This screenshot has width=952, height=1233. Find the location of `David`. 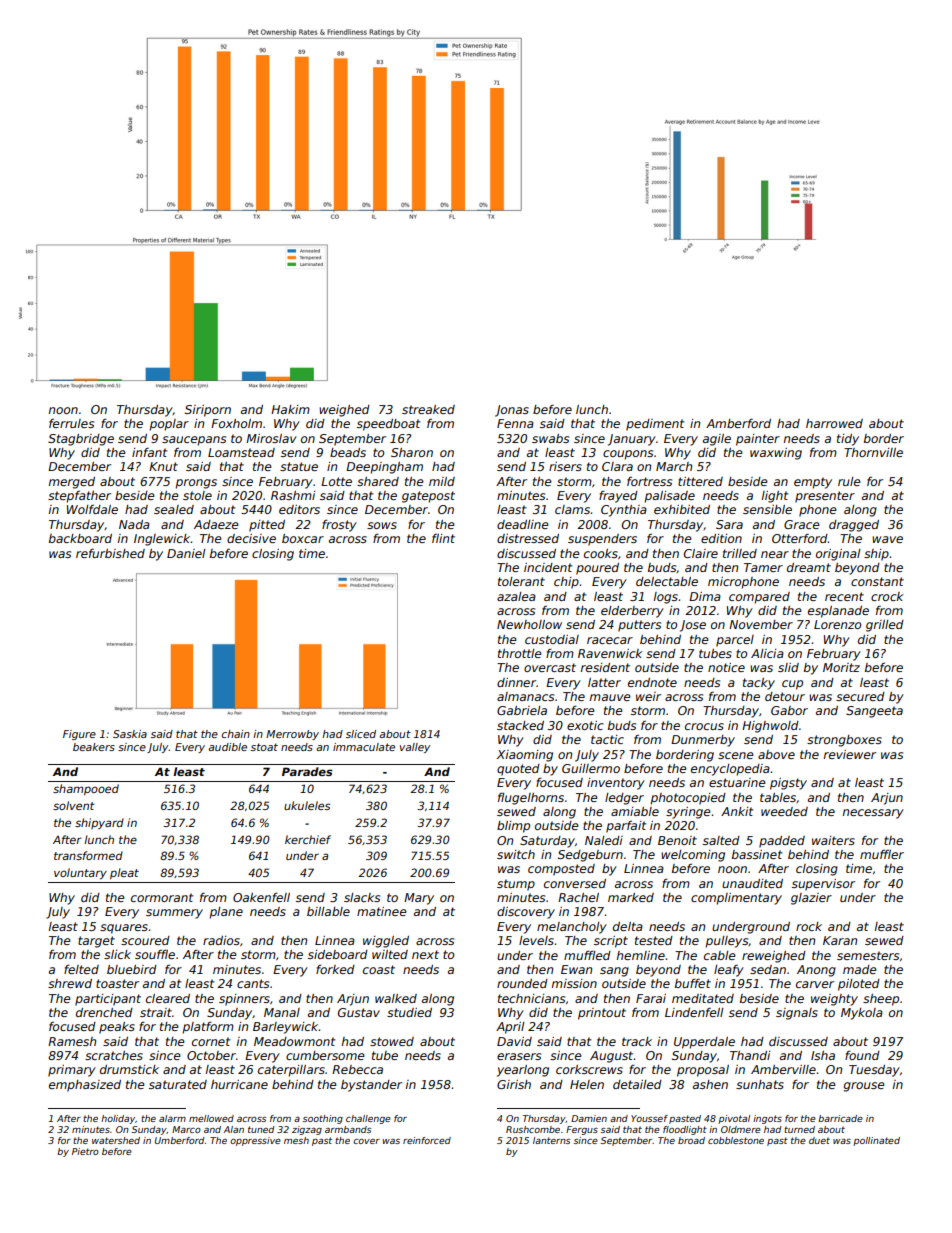

David is located at coordinates (514, 1041).
